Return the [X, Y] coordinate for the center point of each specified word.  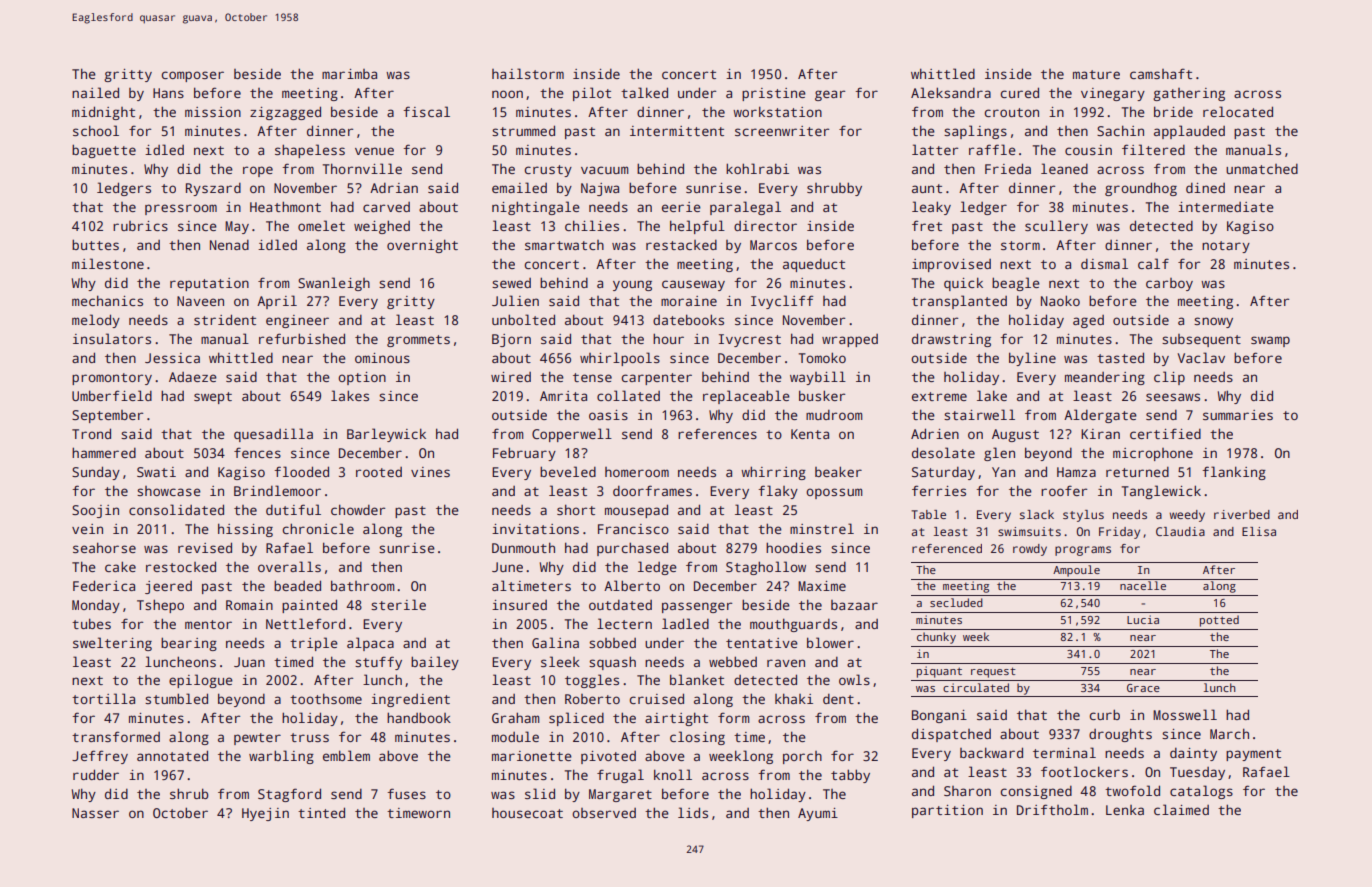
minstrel [822, 528]
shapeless [310, 151]
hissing [245, 530]
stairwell [979, 414]
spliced [576, 719]
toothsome [326, 698]
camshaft [1161, 73]
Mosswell [1185, 714]
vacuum [605, 170]
